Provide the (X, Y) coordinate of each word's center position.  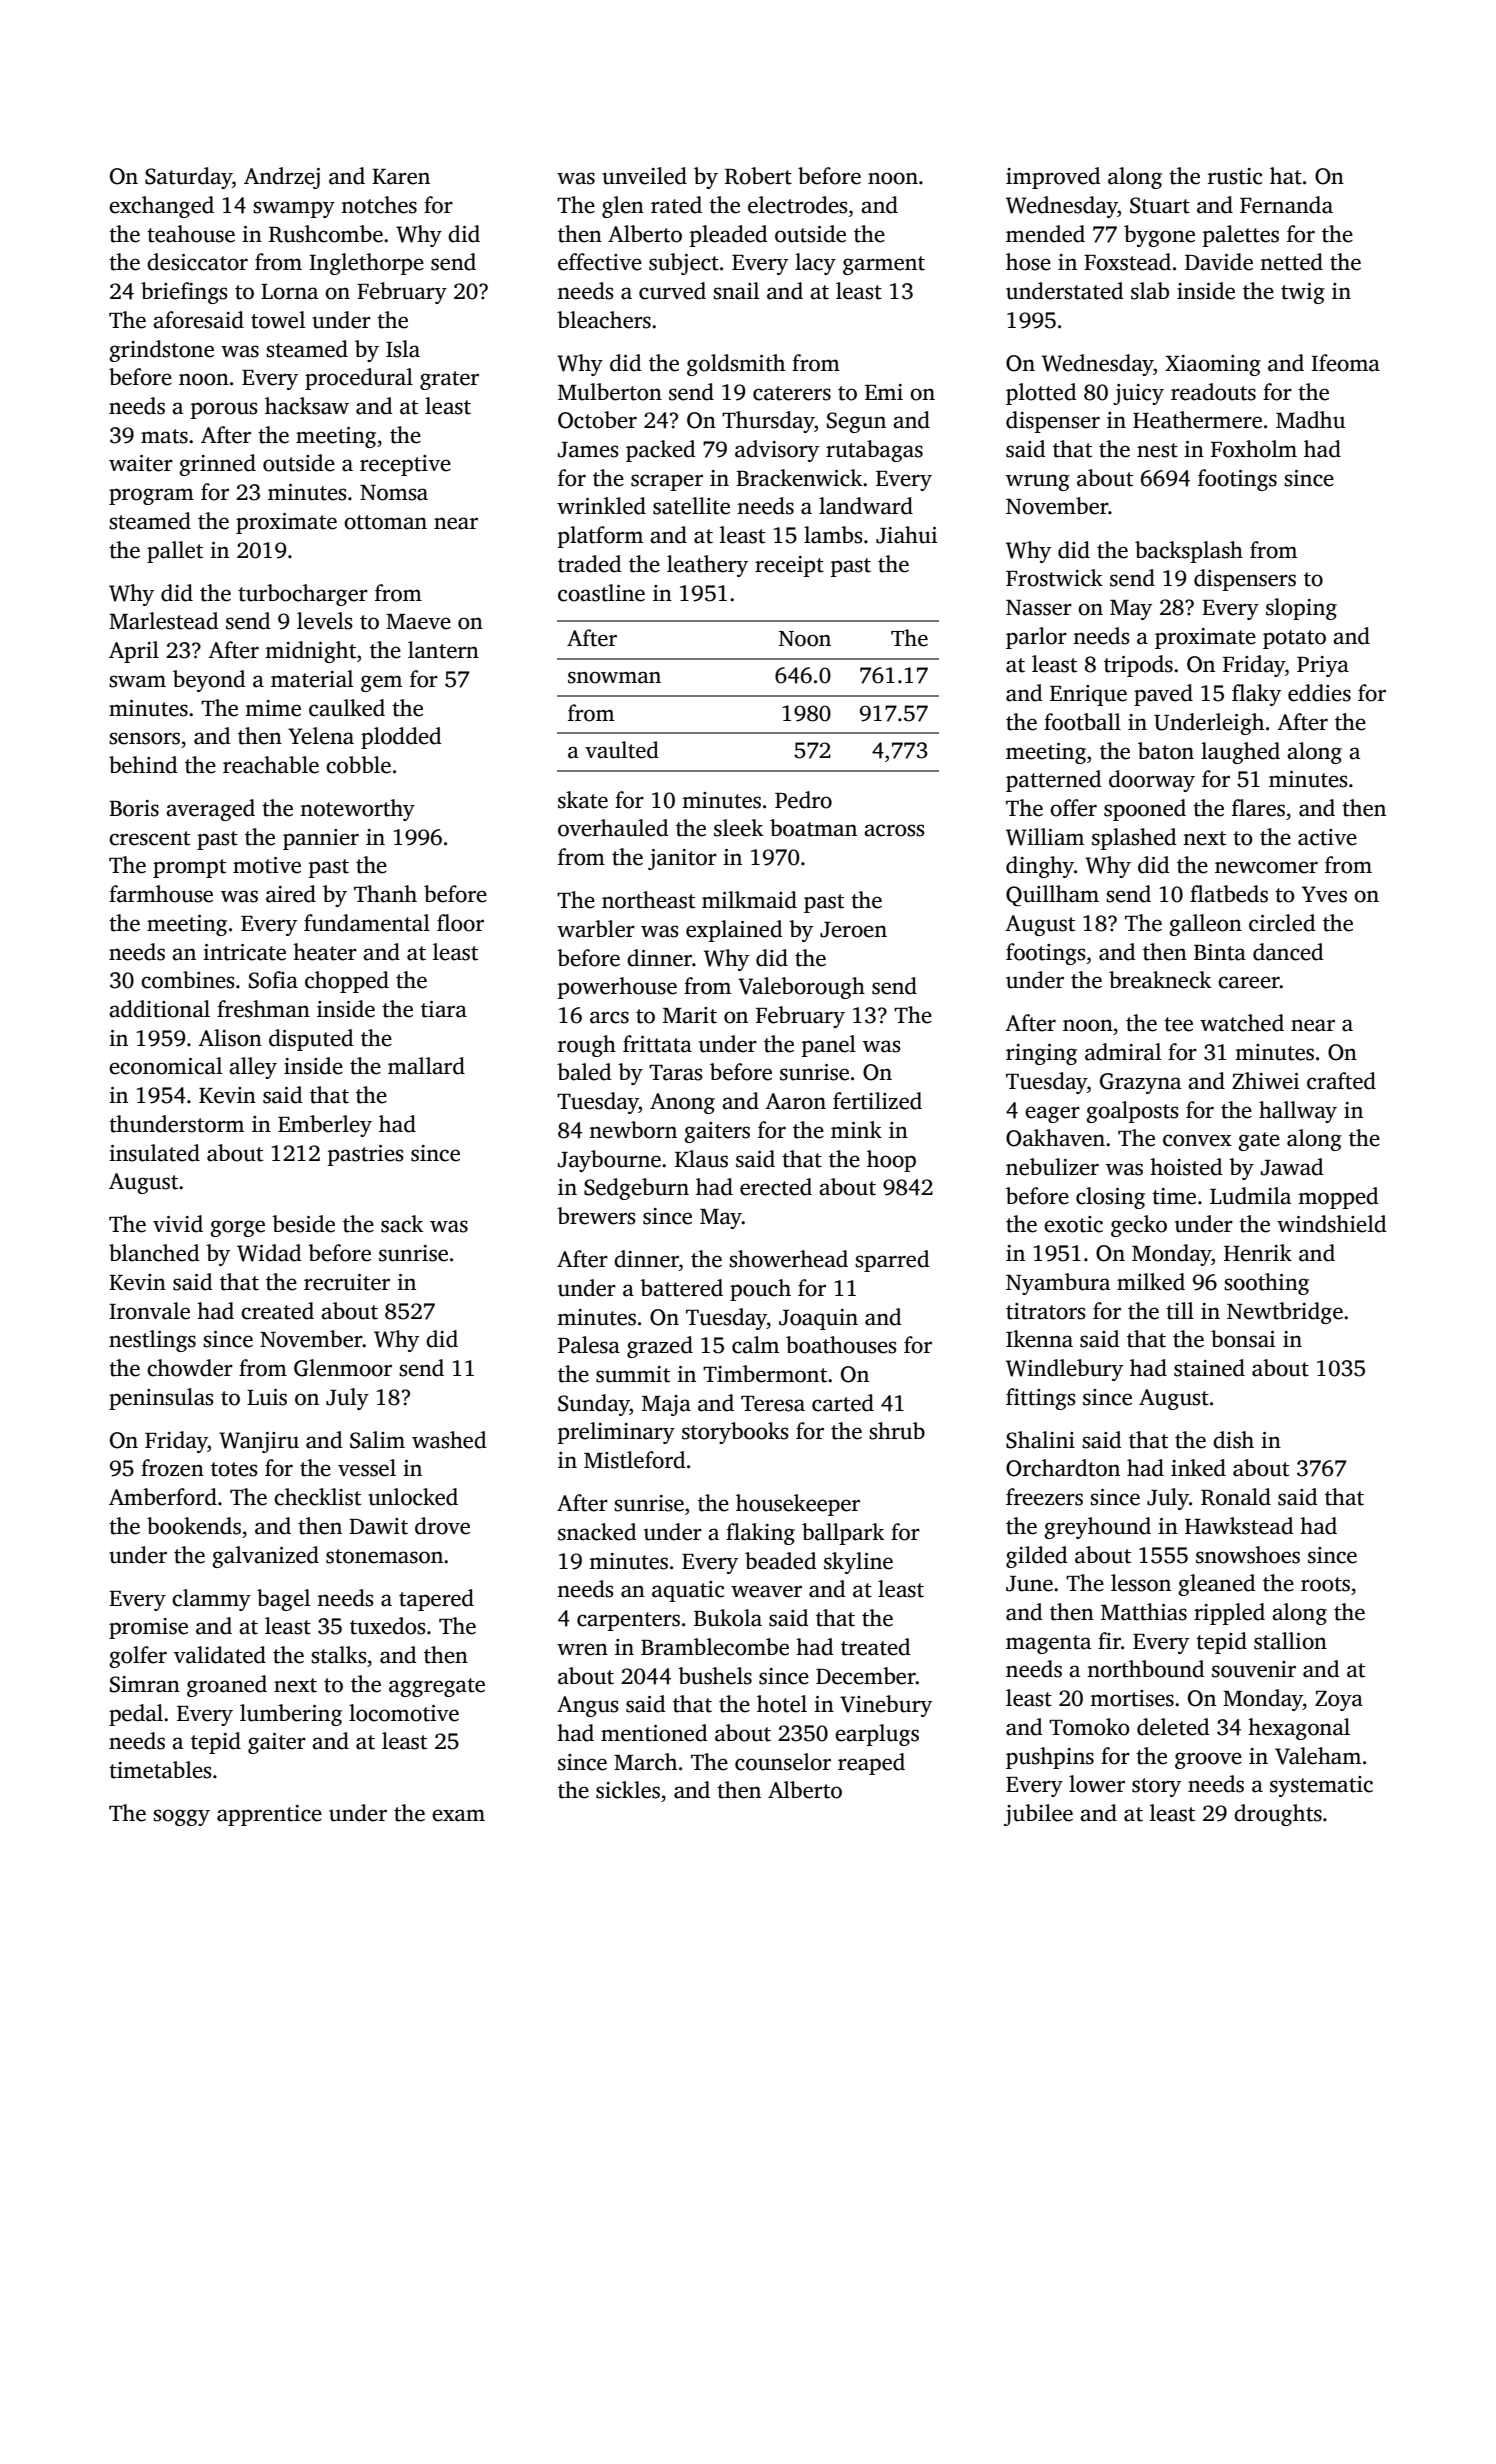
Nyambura (1058, 1284)
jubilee (1038, 1815)
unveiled (644, 176)
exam (458, 1815)
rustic (1235, 176)
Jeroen (853, 930)
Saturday (188, 178)
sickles (628, 1790)
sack (402, 1224)
